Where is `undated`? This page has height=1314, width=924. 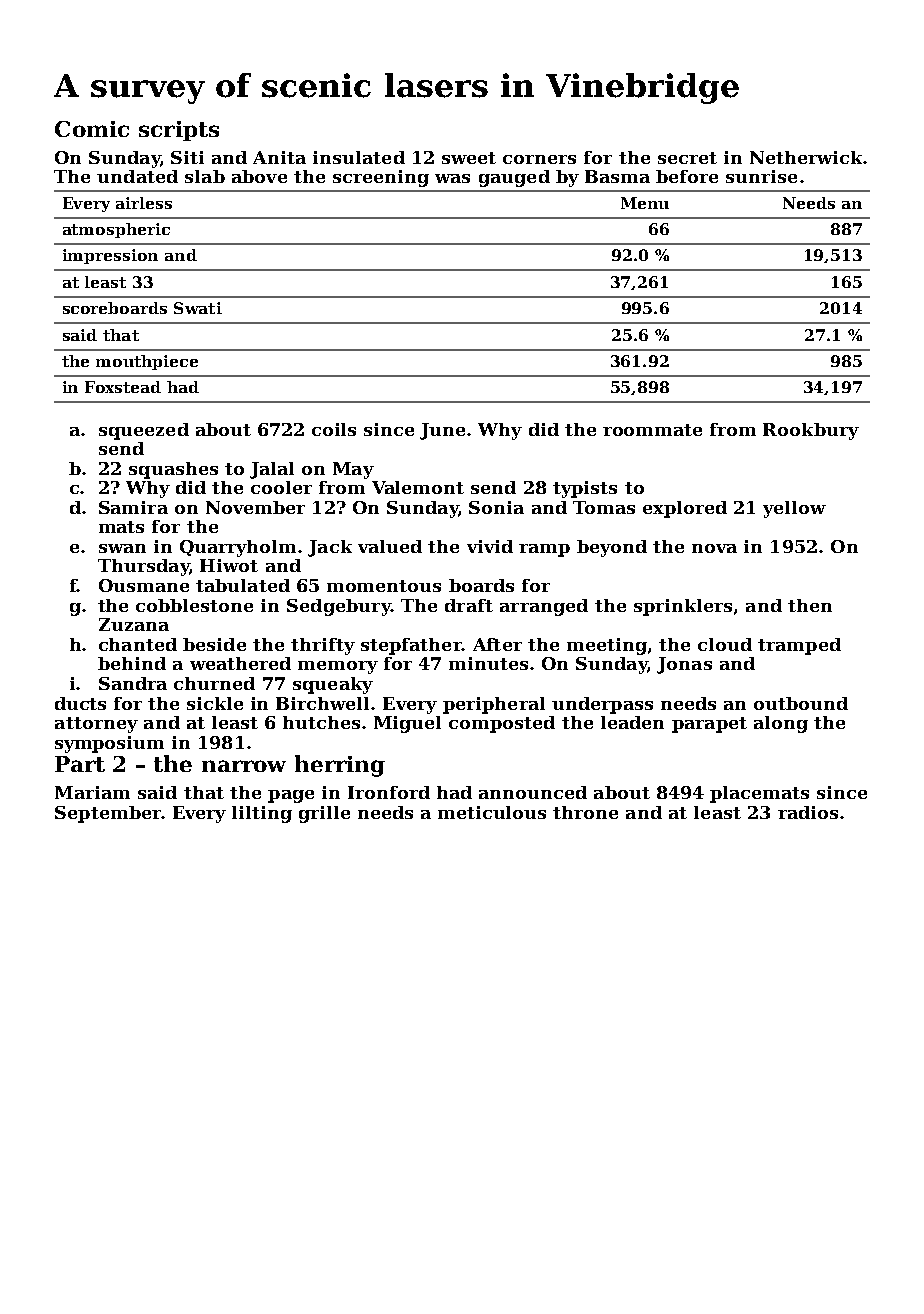 undated is located at coordinates (137, 176).
